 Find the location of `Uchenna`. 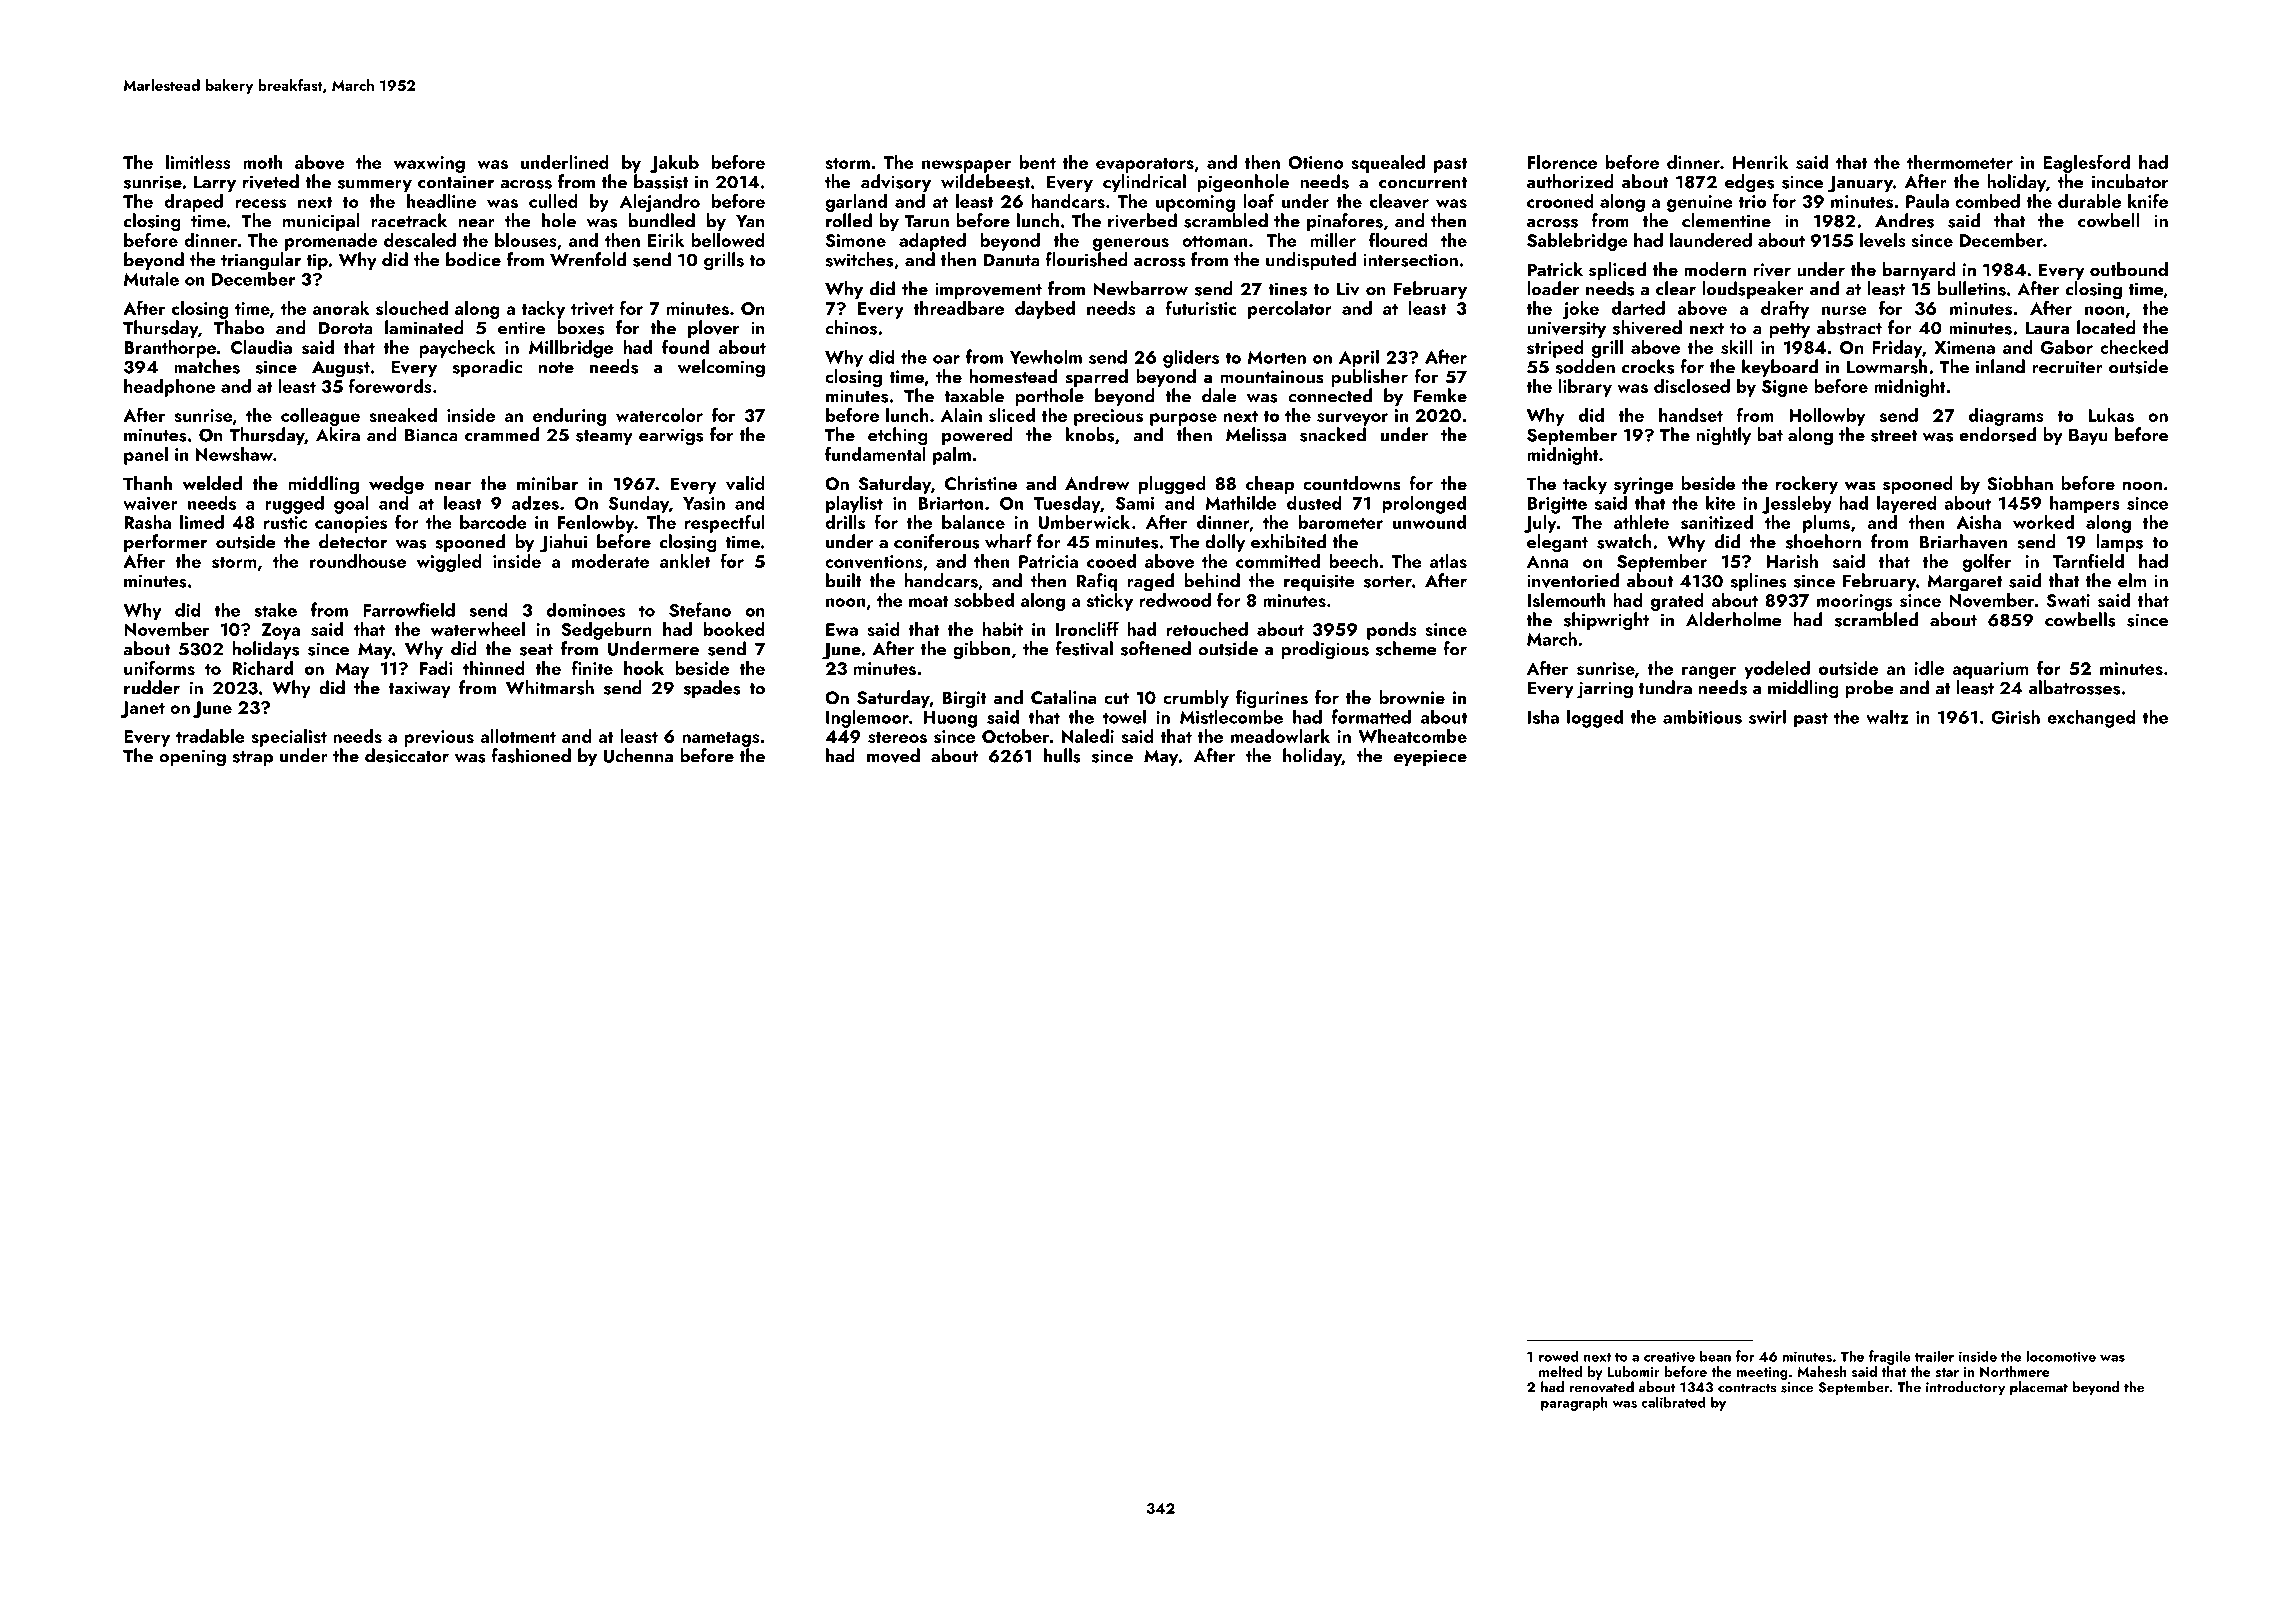

Uchenna is located at coordinates (638, 755).
